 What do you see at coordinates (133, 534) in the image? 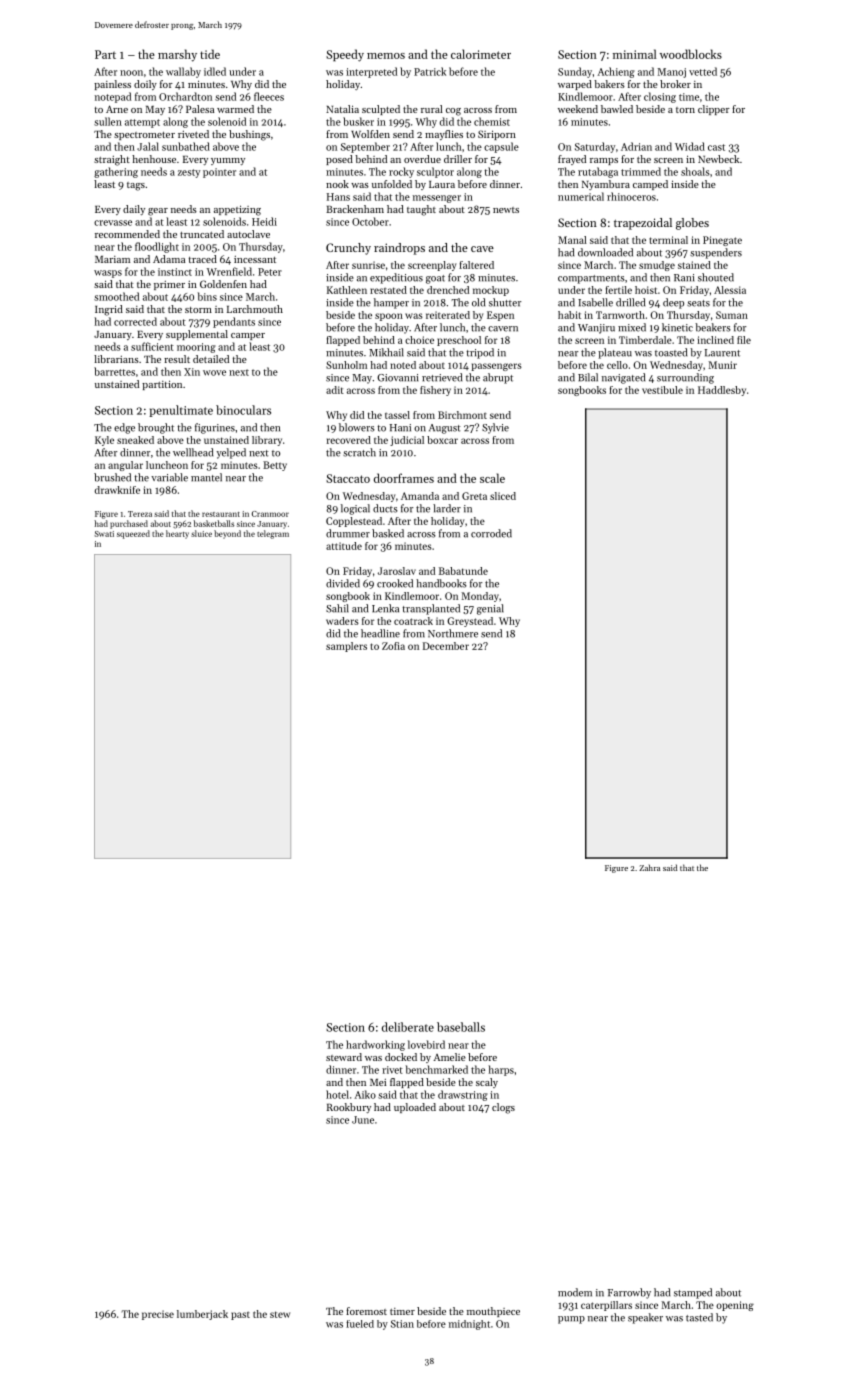
I see `squeezed` at bounding box center [133, 534].
